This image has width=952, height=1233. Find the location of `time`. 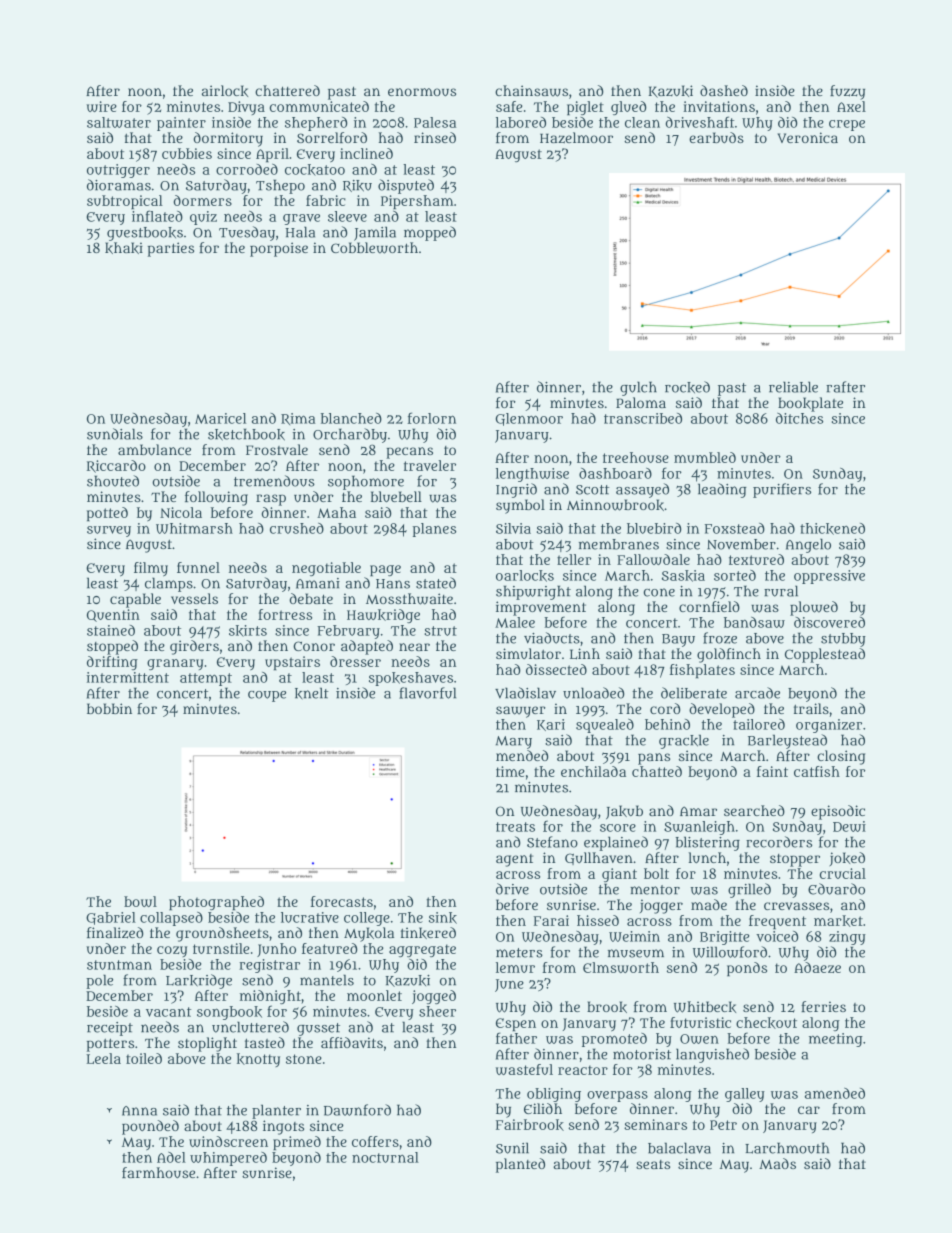

time is located at coordinates (510, 771).
